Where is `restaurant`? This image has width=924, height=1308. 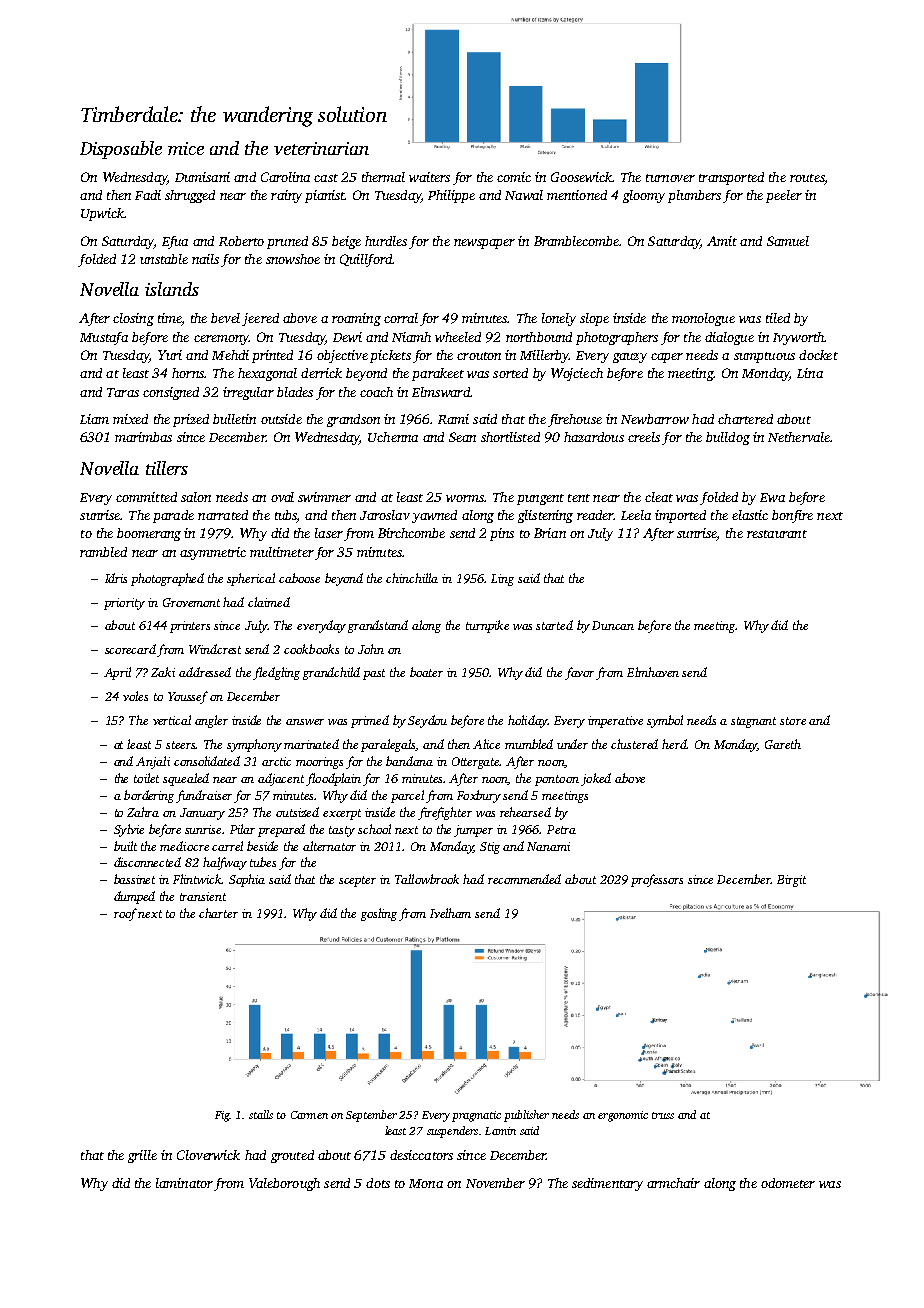
restaurant is located at coordinates (777, 534).
